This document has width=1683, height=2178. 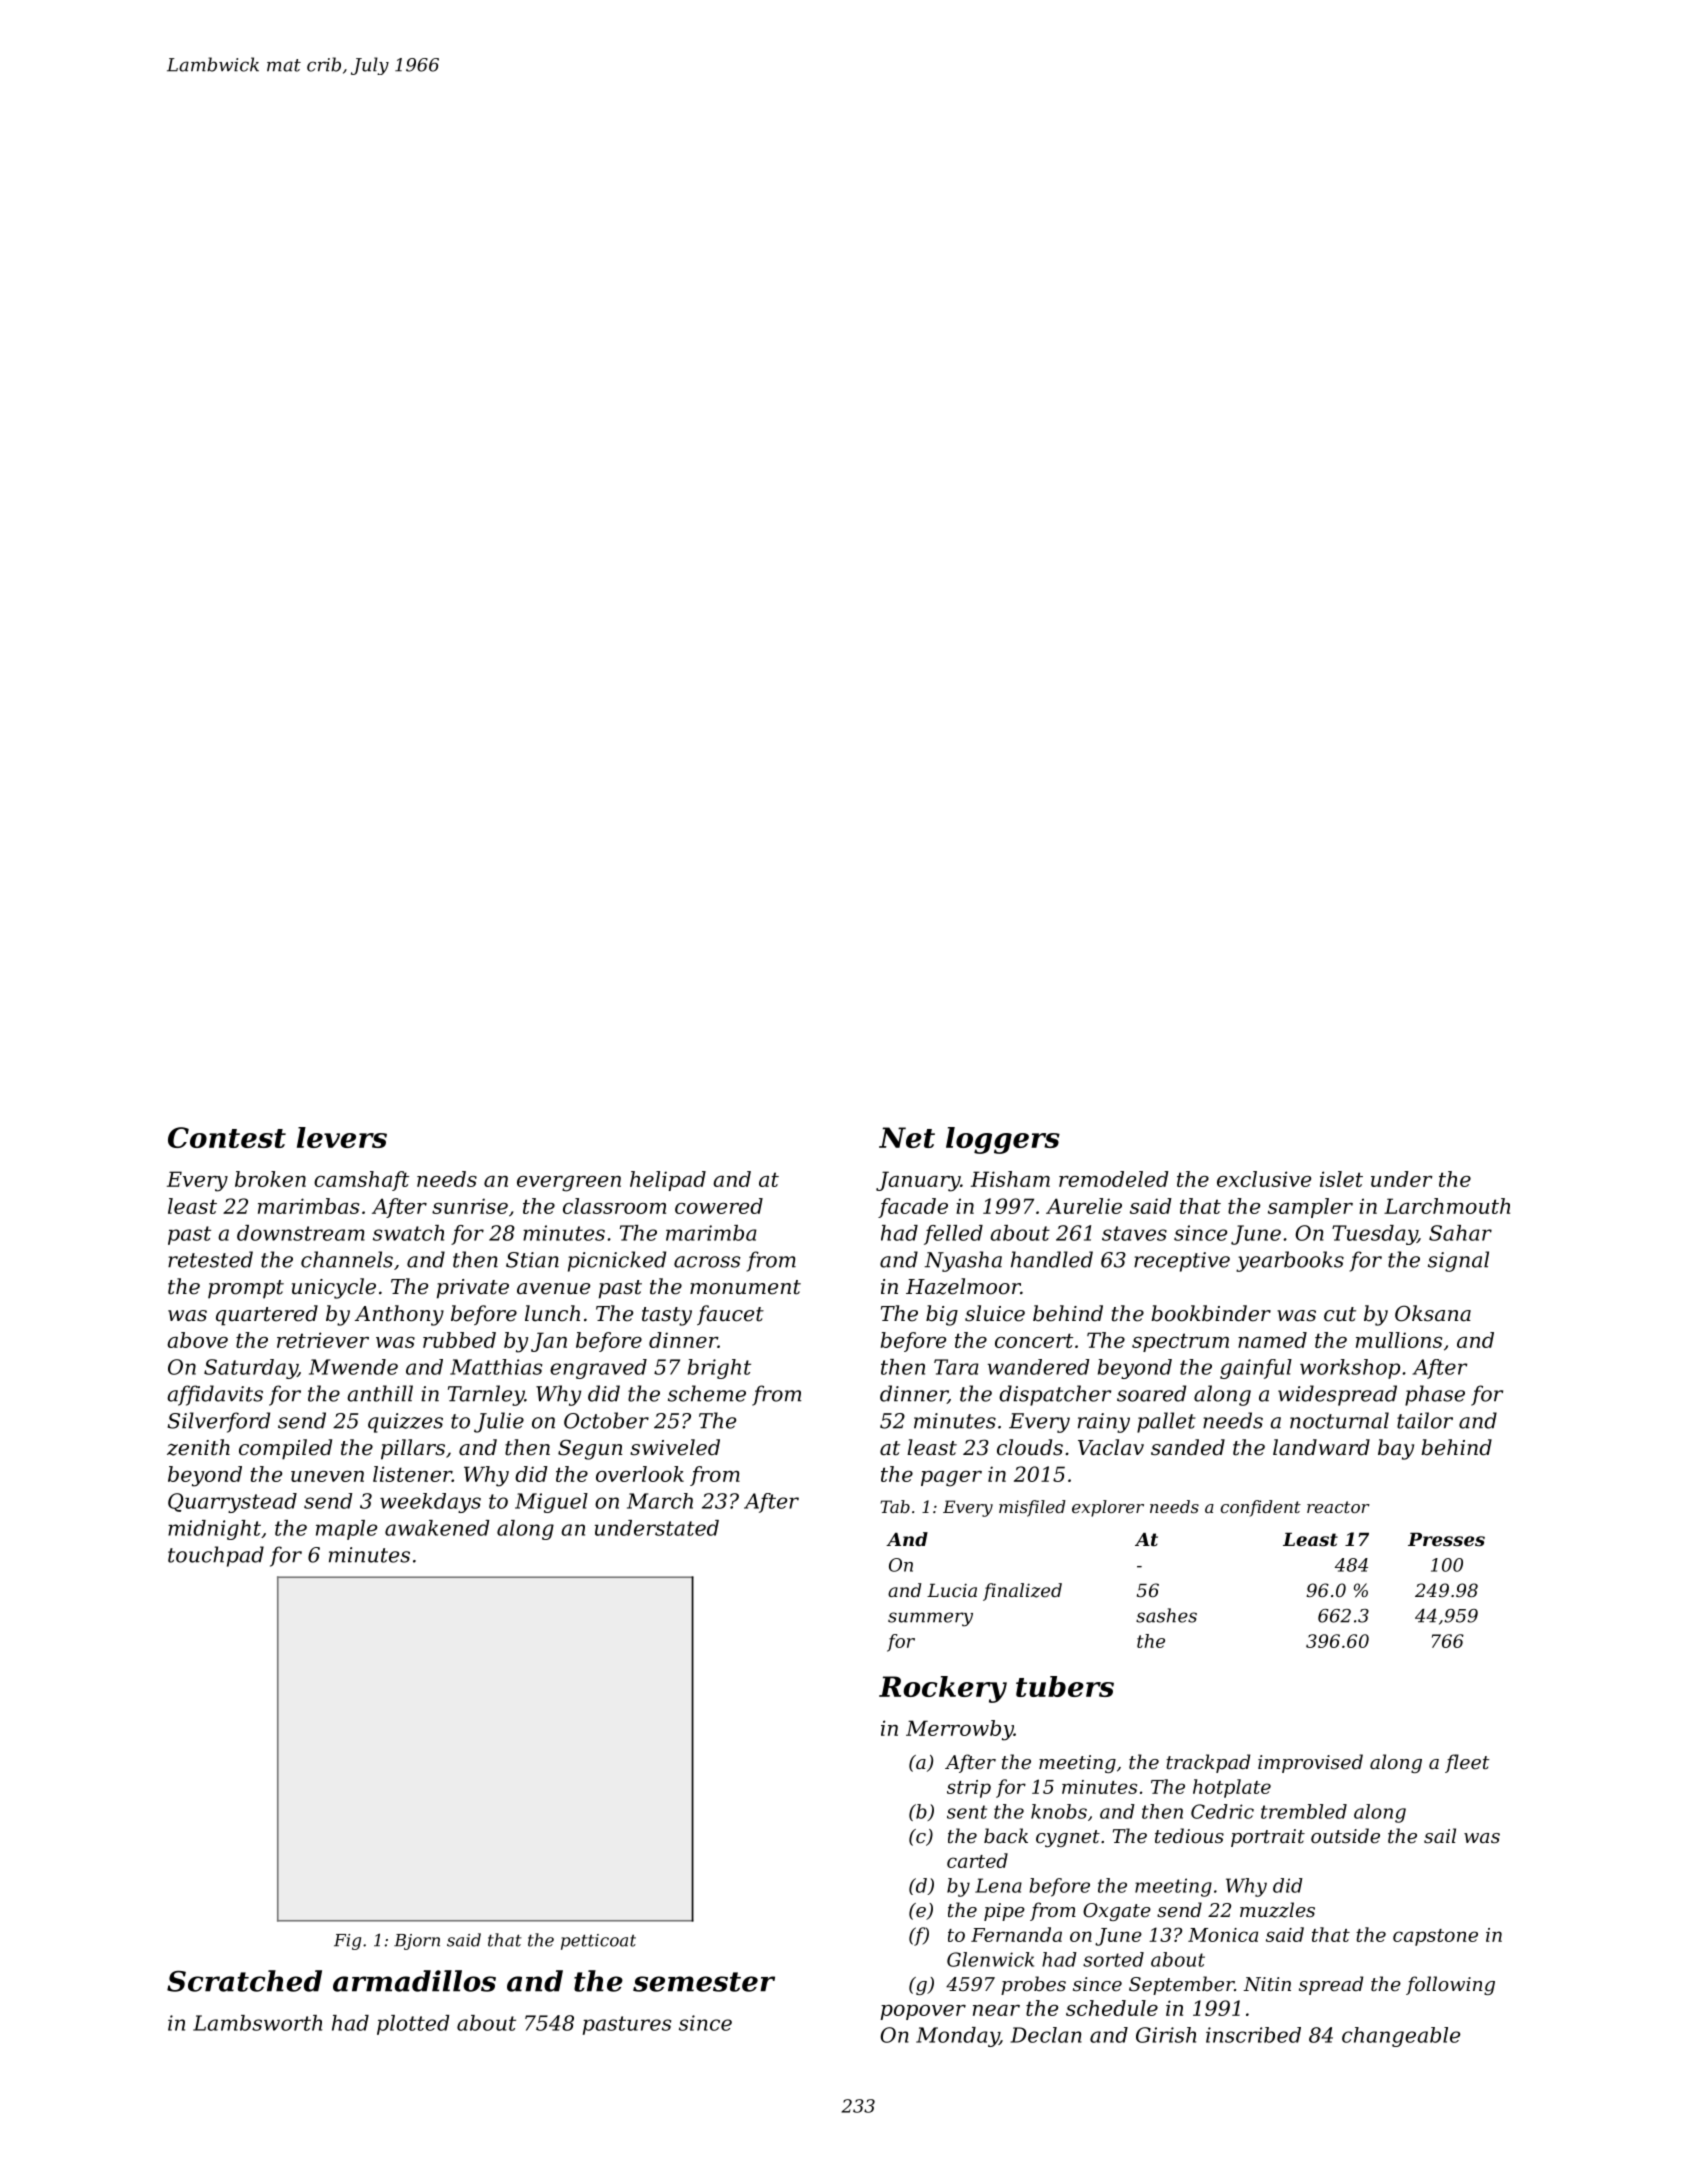 I want to click on evergreen, so click(x=569, y=1184).
